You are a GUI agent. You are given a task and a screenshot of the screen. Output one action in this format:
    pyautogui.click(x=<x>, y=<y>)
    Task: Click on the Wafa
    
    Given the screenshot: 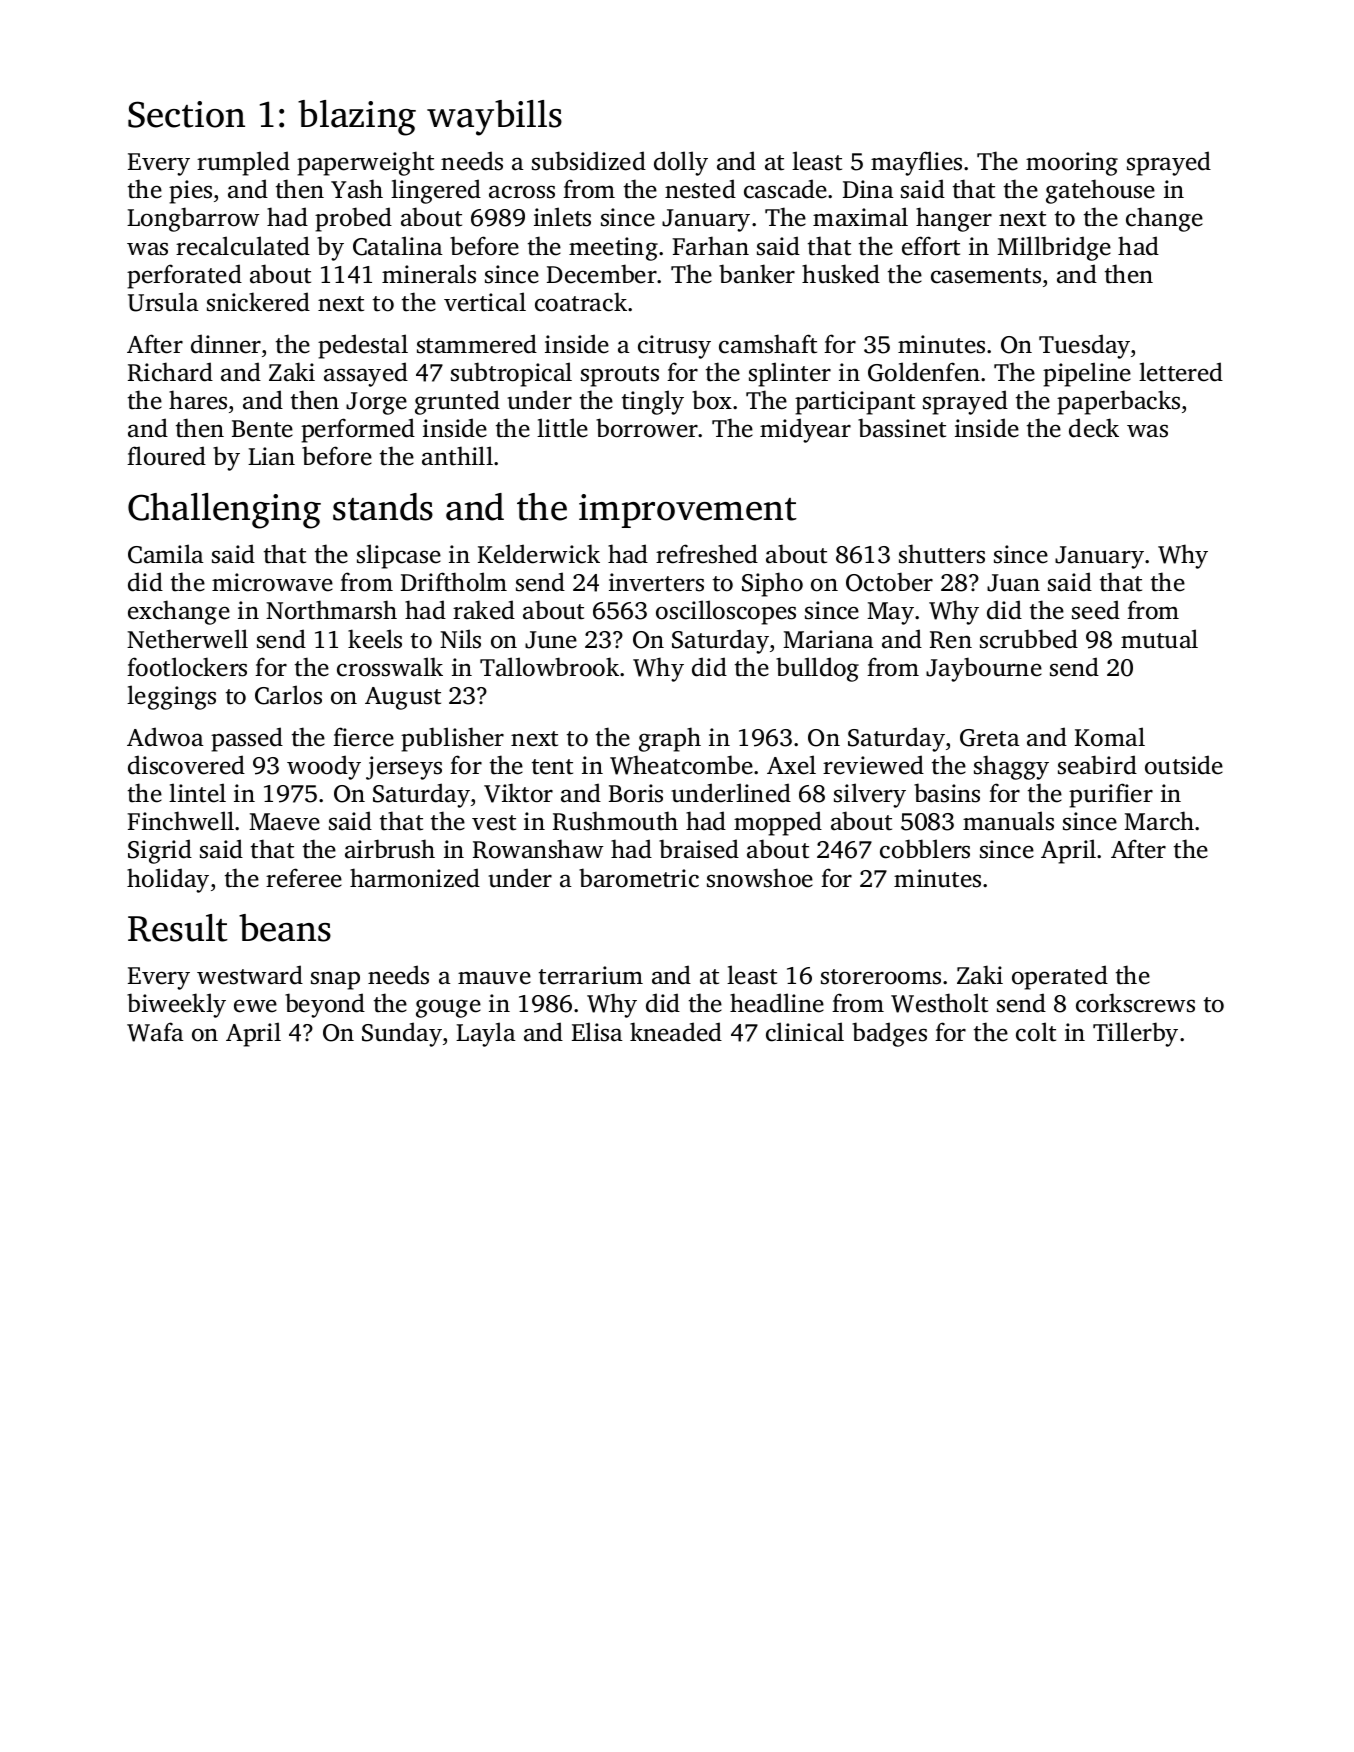 What is the action you would take?
    pyautogui.click(x=155, y=1032)
